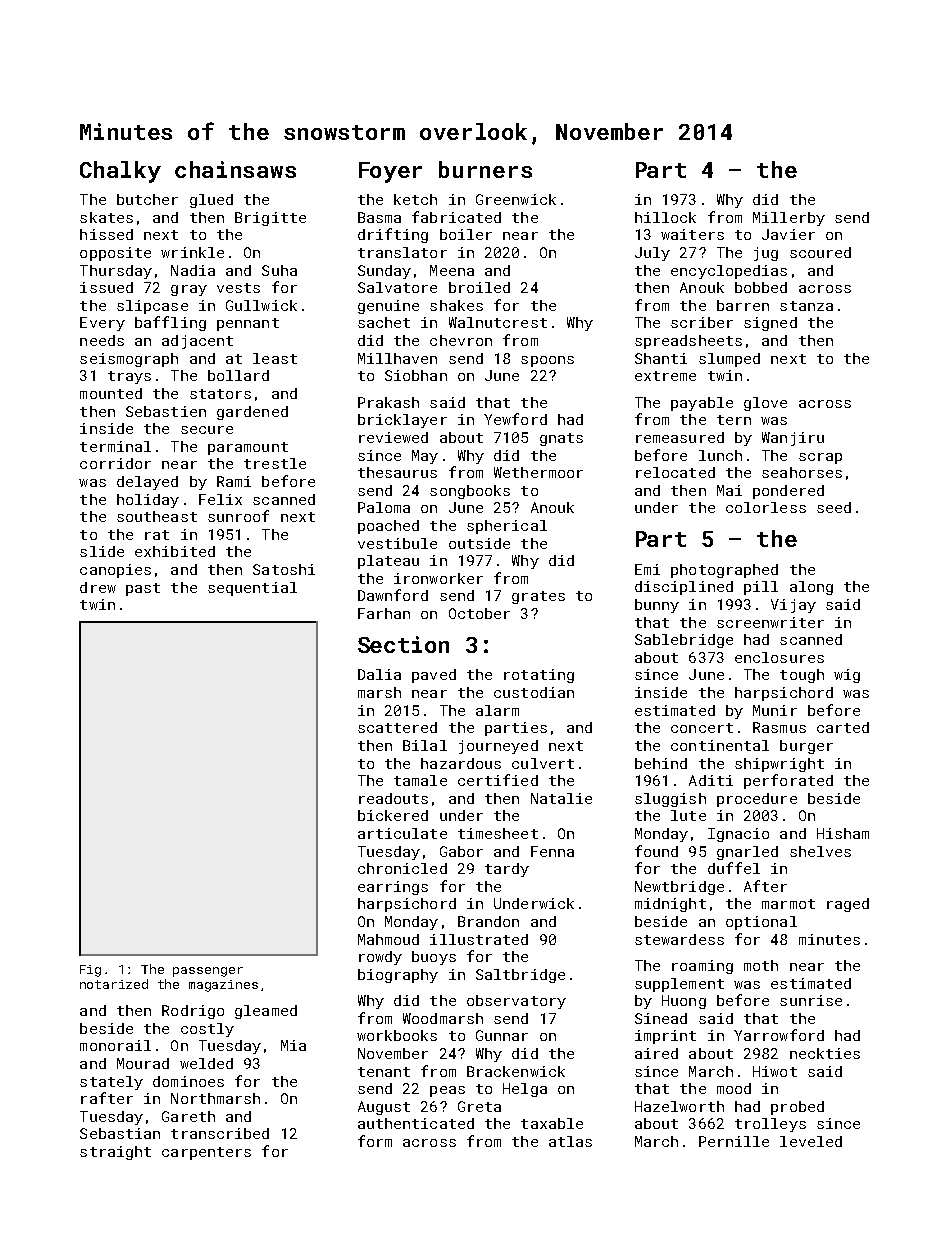 The height and width of the document is (1233, 952). What do you see at coordinates (115, 1153) in the document?
I see `straight` at bounding box center [115, 1153].
